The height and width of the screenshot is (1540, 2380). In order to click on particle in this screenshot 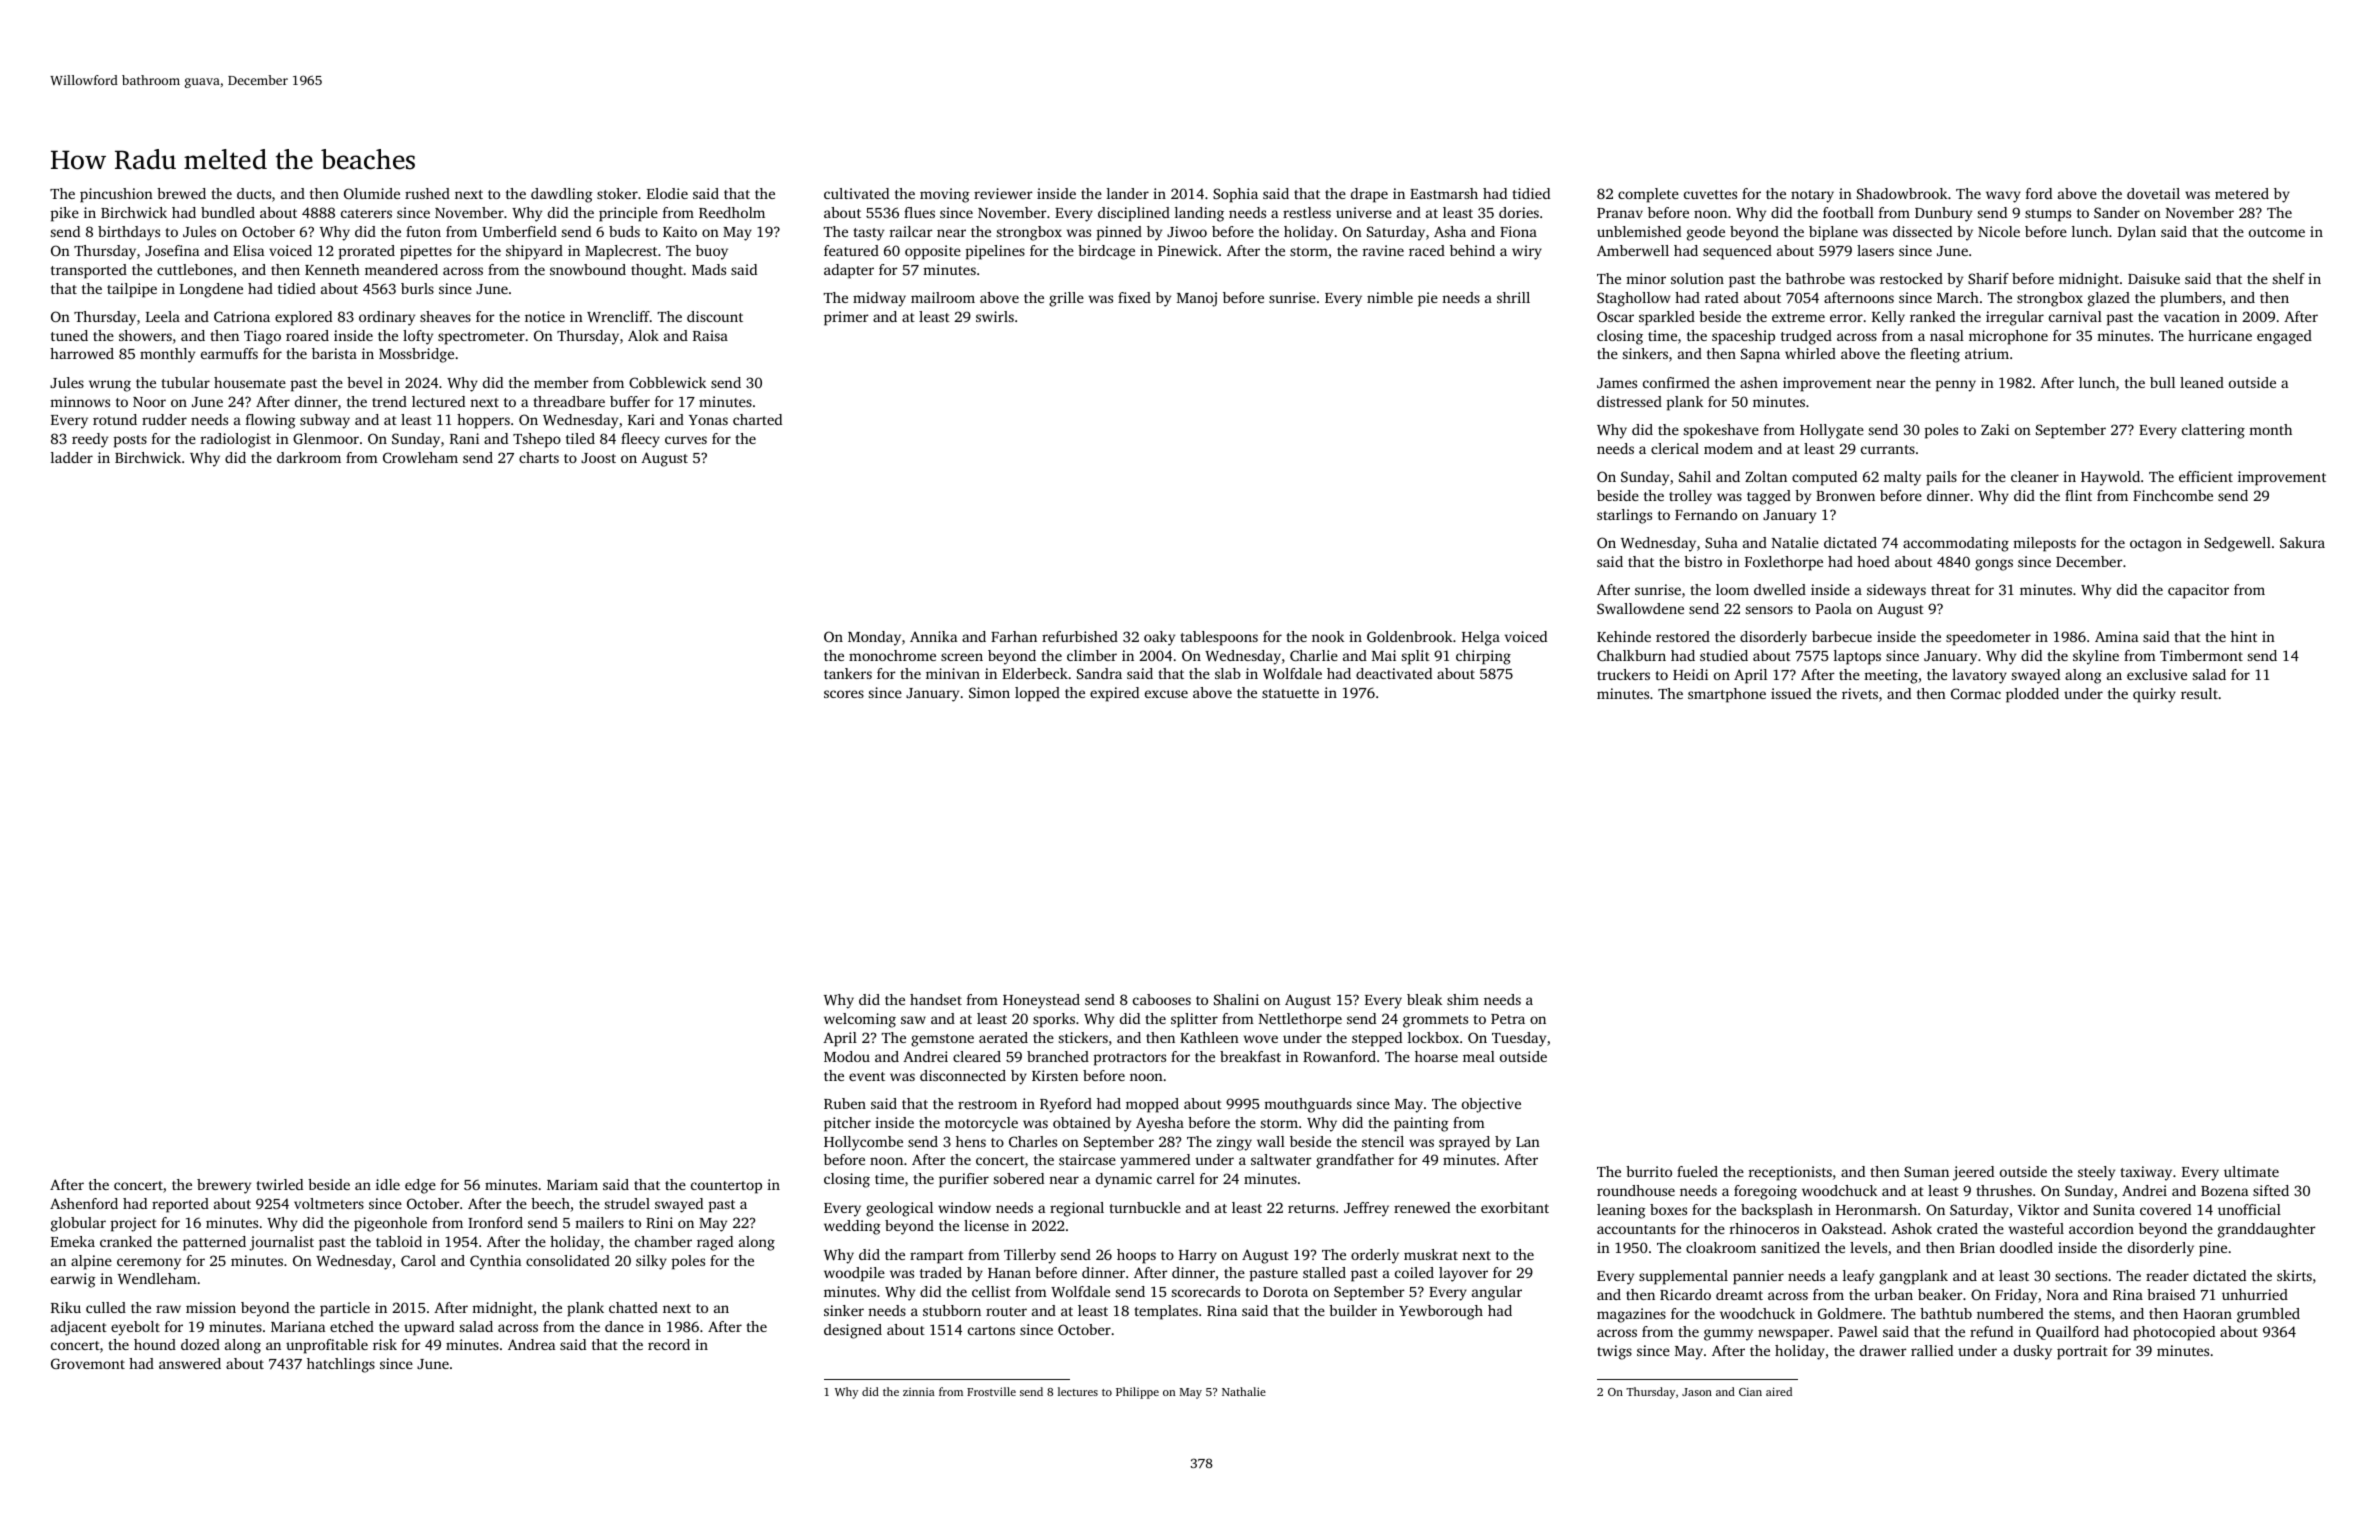, I will do `click(345, 1309)`.
